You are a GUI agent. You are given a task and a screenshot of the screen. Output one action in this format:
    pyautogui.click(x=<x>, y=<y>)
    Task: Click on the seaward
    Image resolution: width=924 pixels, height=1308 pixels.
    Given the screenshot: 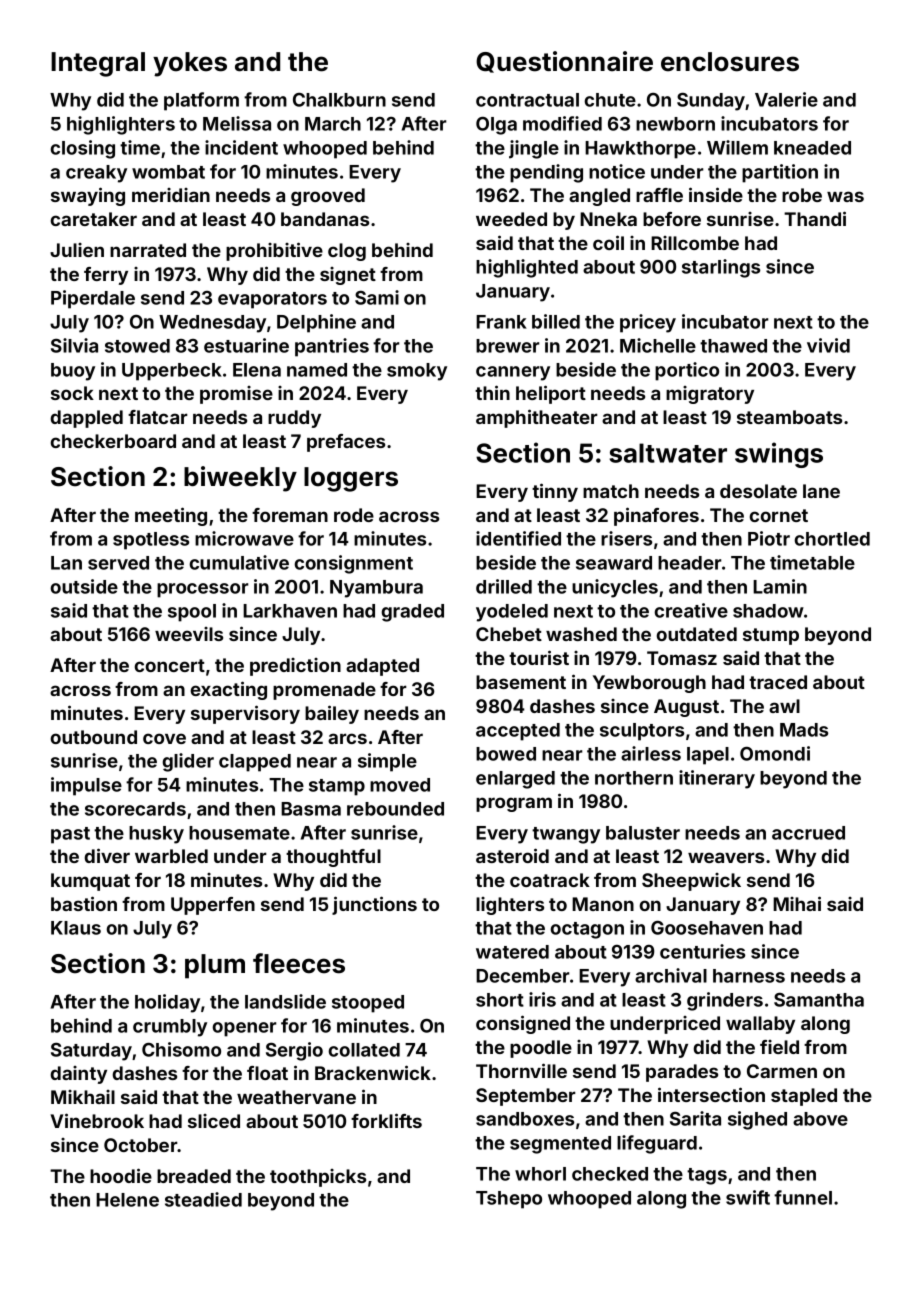 What is the action you would take?
    pyautogui.click(x=614, y=563)
